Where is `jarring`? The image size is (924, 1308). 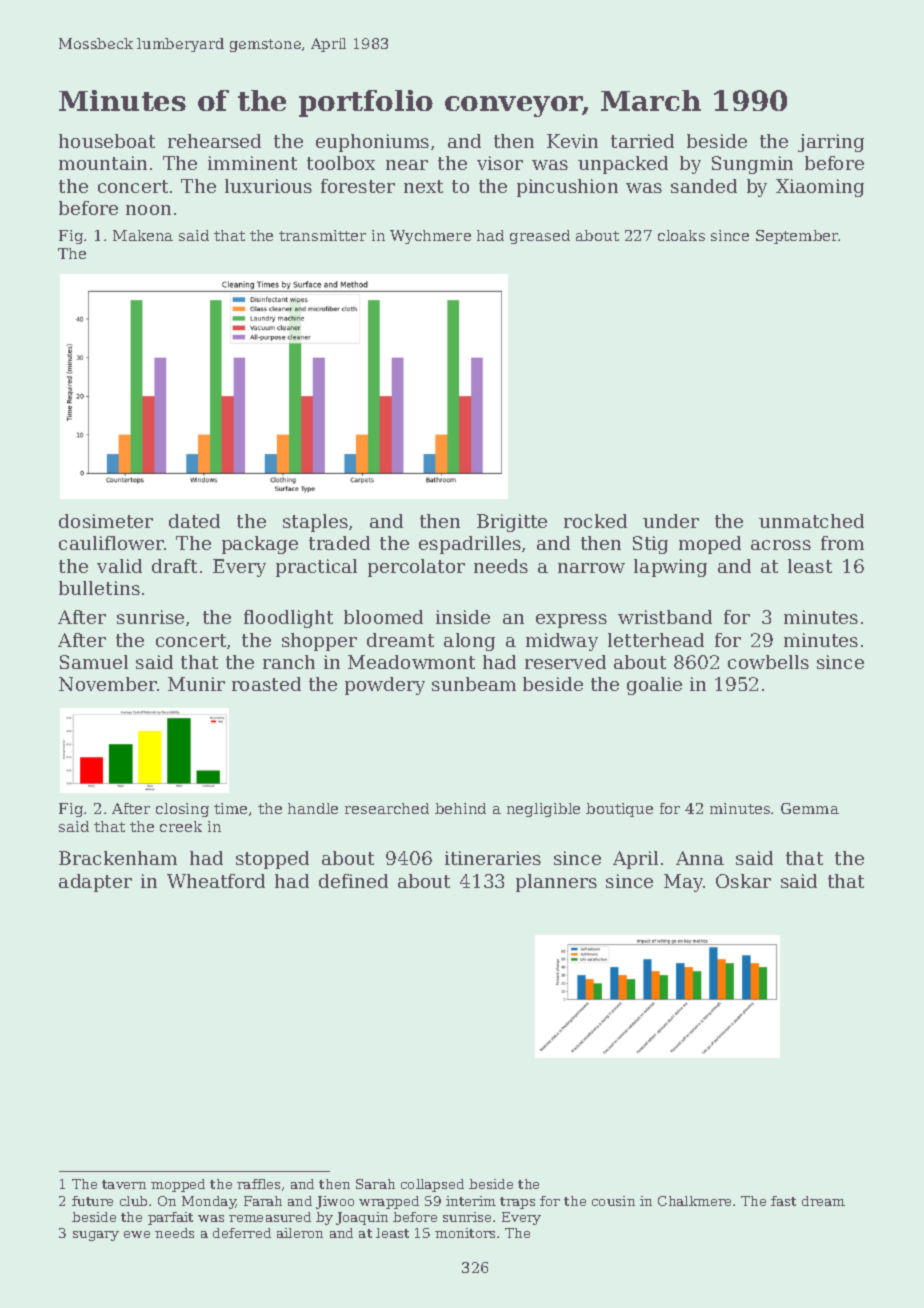
jarring is located at coordinates (831, 143).
